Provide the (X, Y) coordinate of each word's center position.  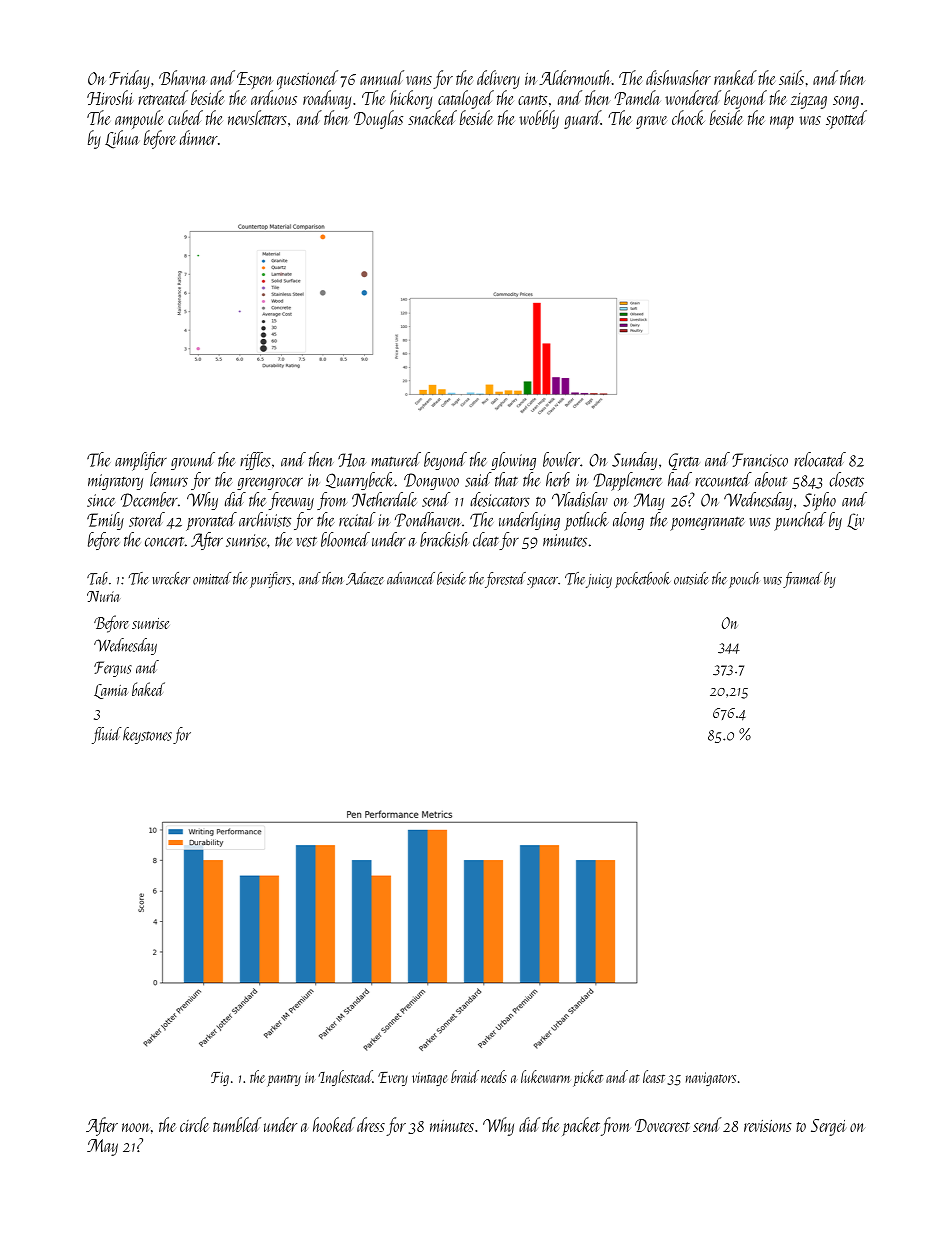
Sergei (828, 1127)
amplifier (141, 461)
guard (582, 119)
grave (651, 122)
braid (465, 1076)
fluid (107, 735)
